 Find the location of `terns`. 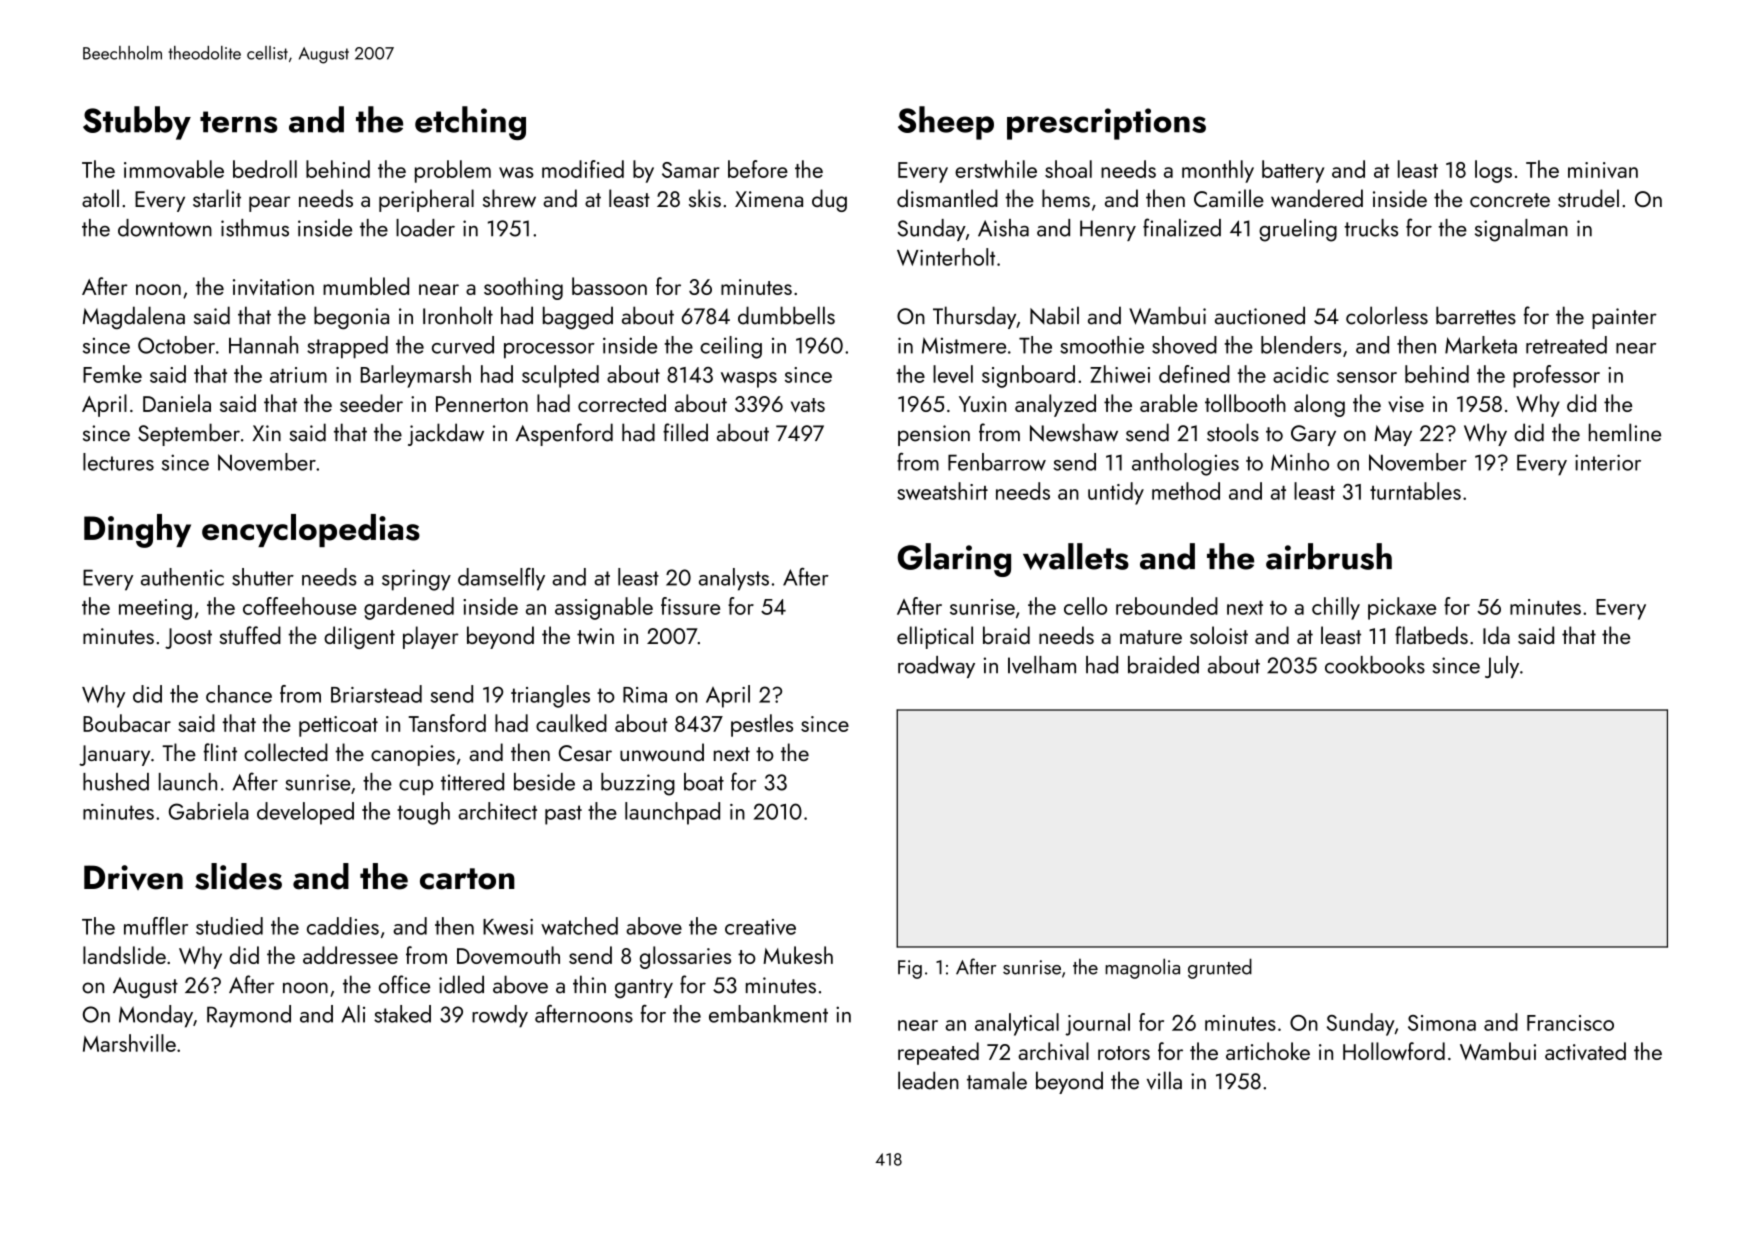

terns is located at coordinates (238, 122).
